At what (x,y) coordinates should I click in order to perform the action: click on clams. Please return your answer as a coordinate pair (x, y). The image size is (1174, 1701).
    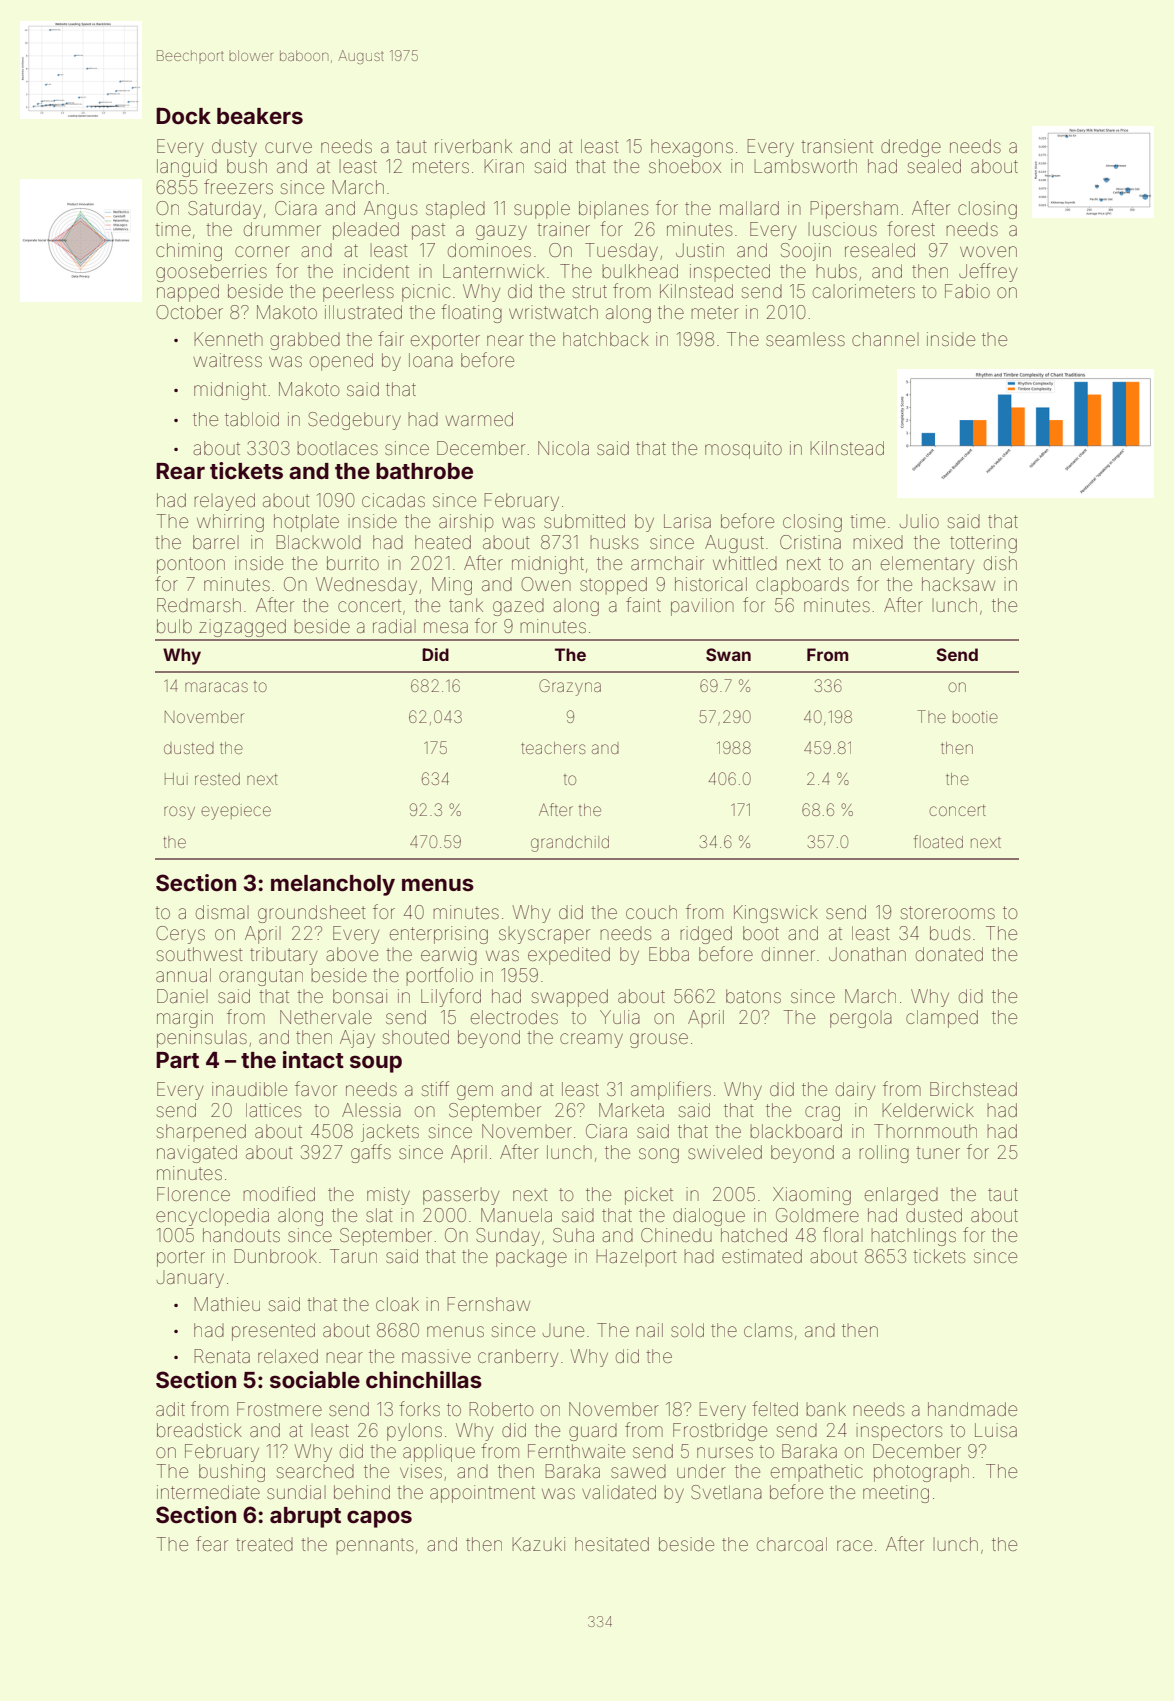
    Looking at the image, I should click on (768, 1330).
